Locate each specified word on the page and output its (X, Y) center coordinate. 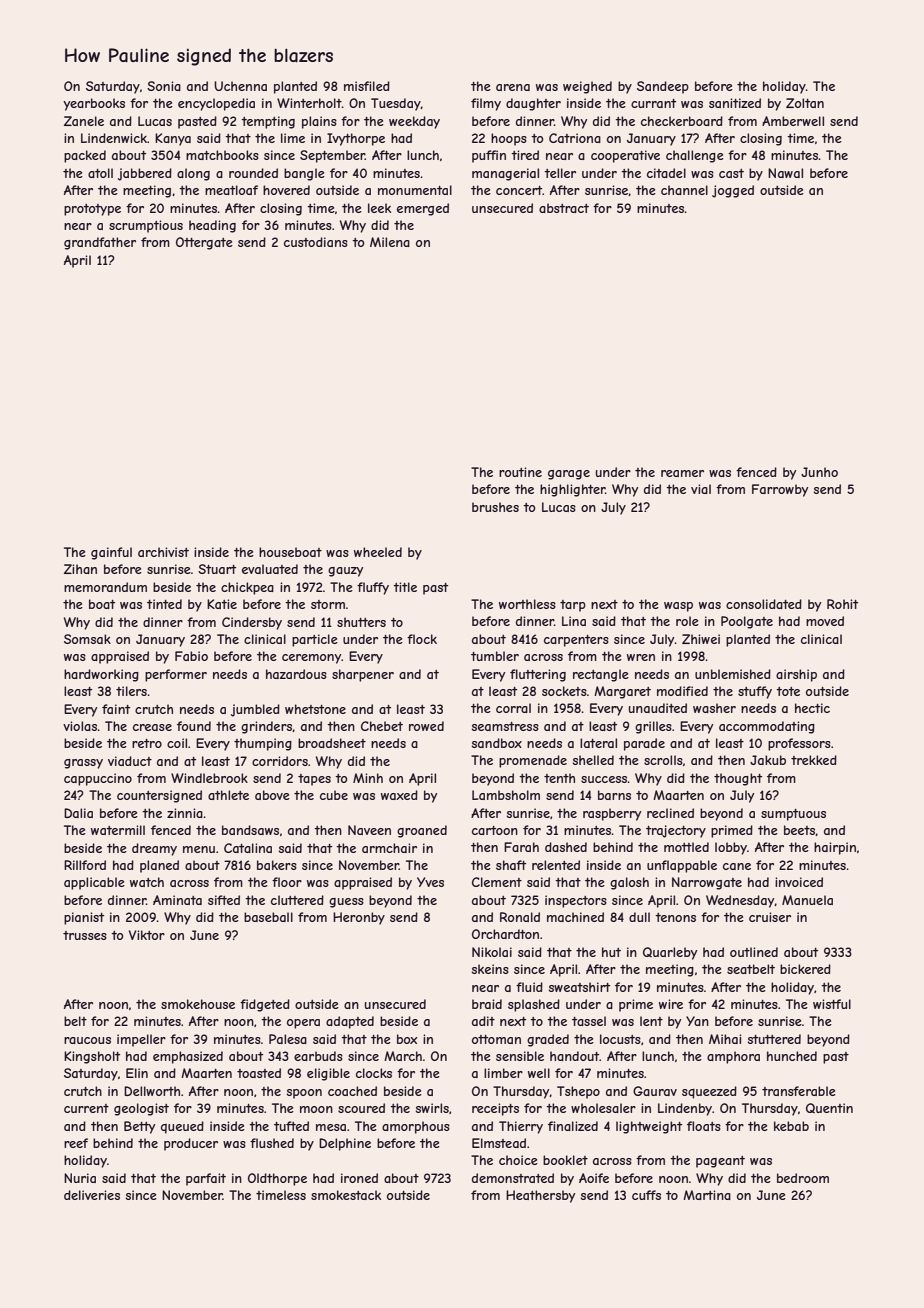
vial (701, 489)
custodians (316, 242)
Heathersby (540, 1196)
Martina (707, 1195)
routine (520, 472)
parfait (206, 1179)
